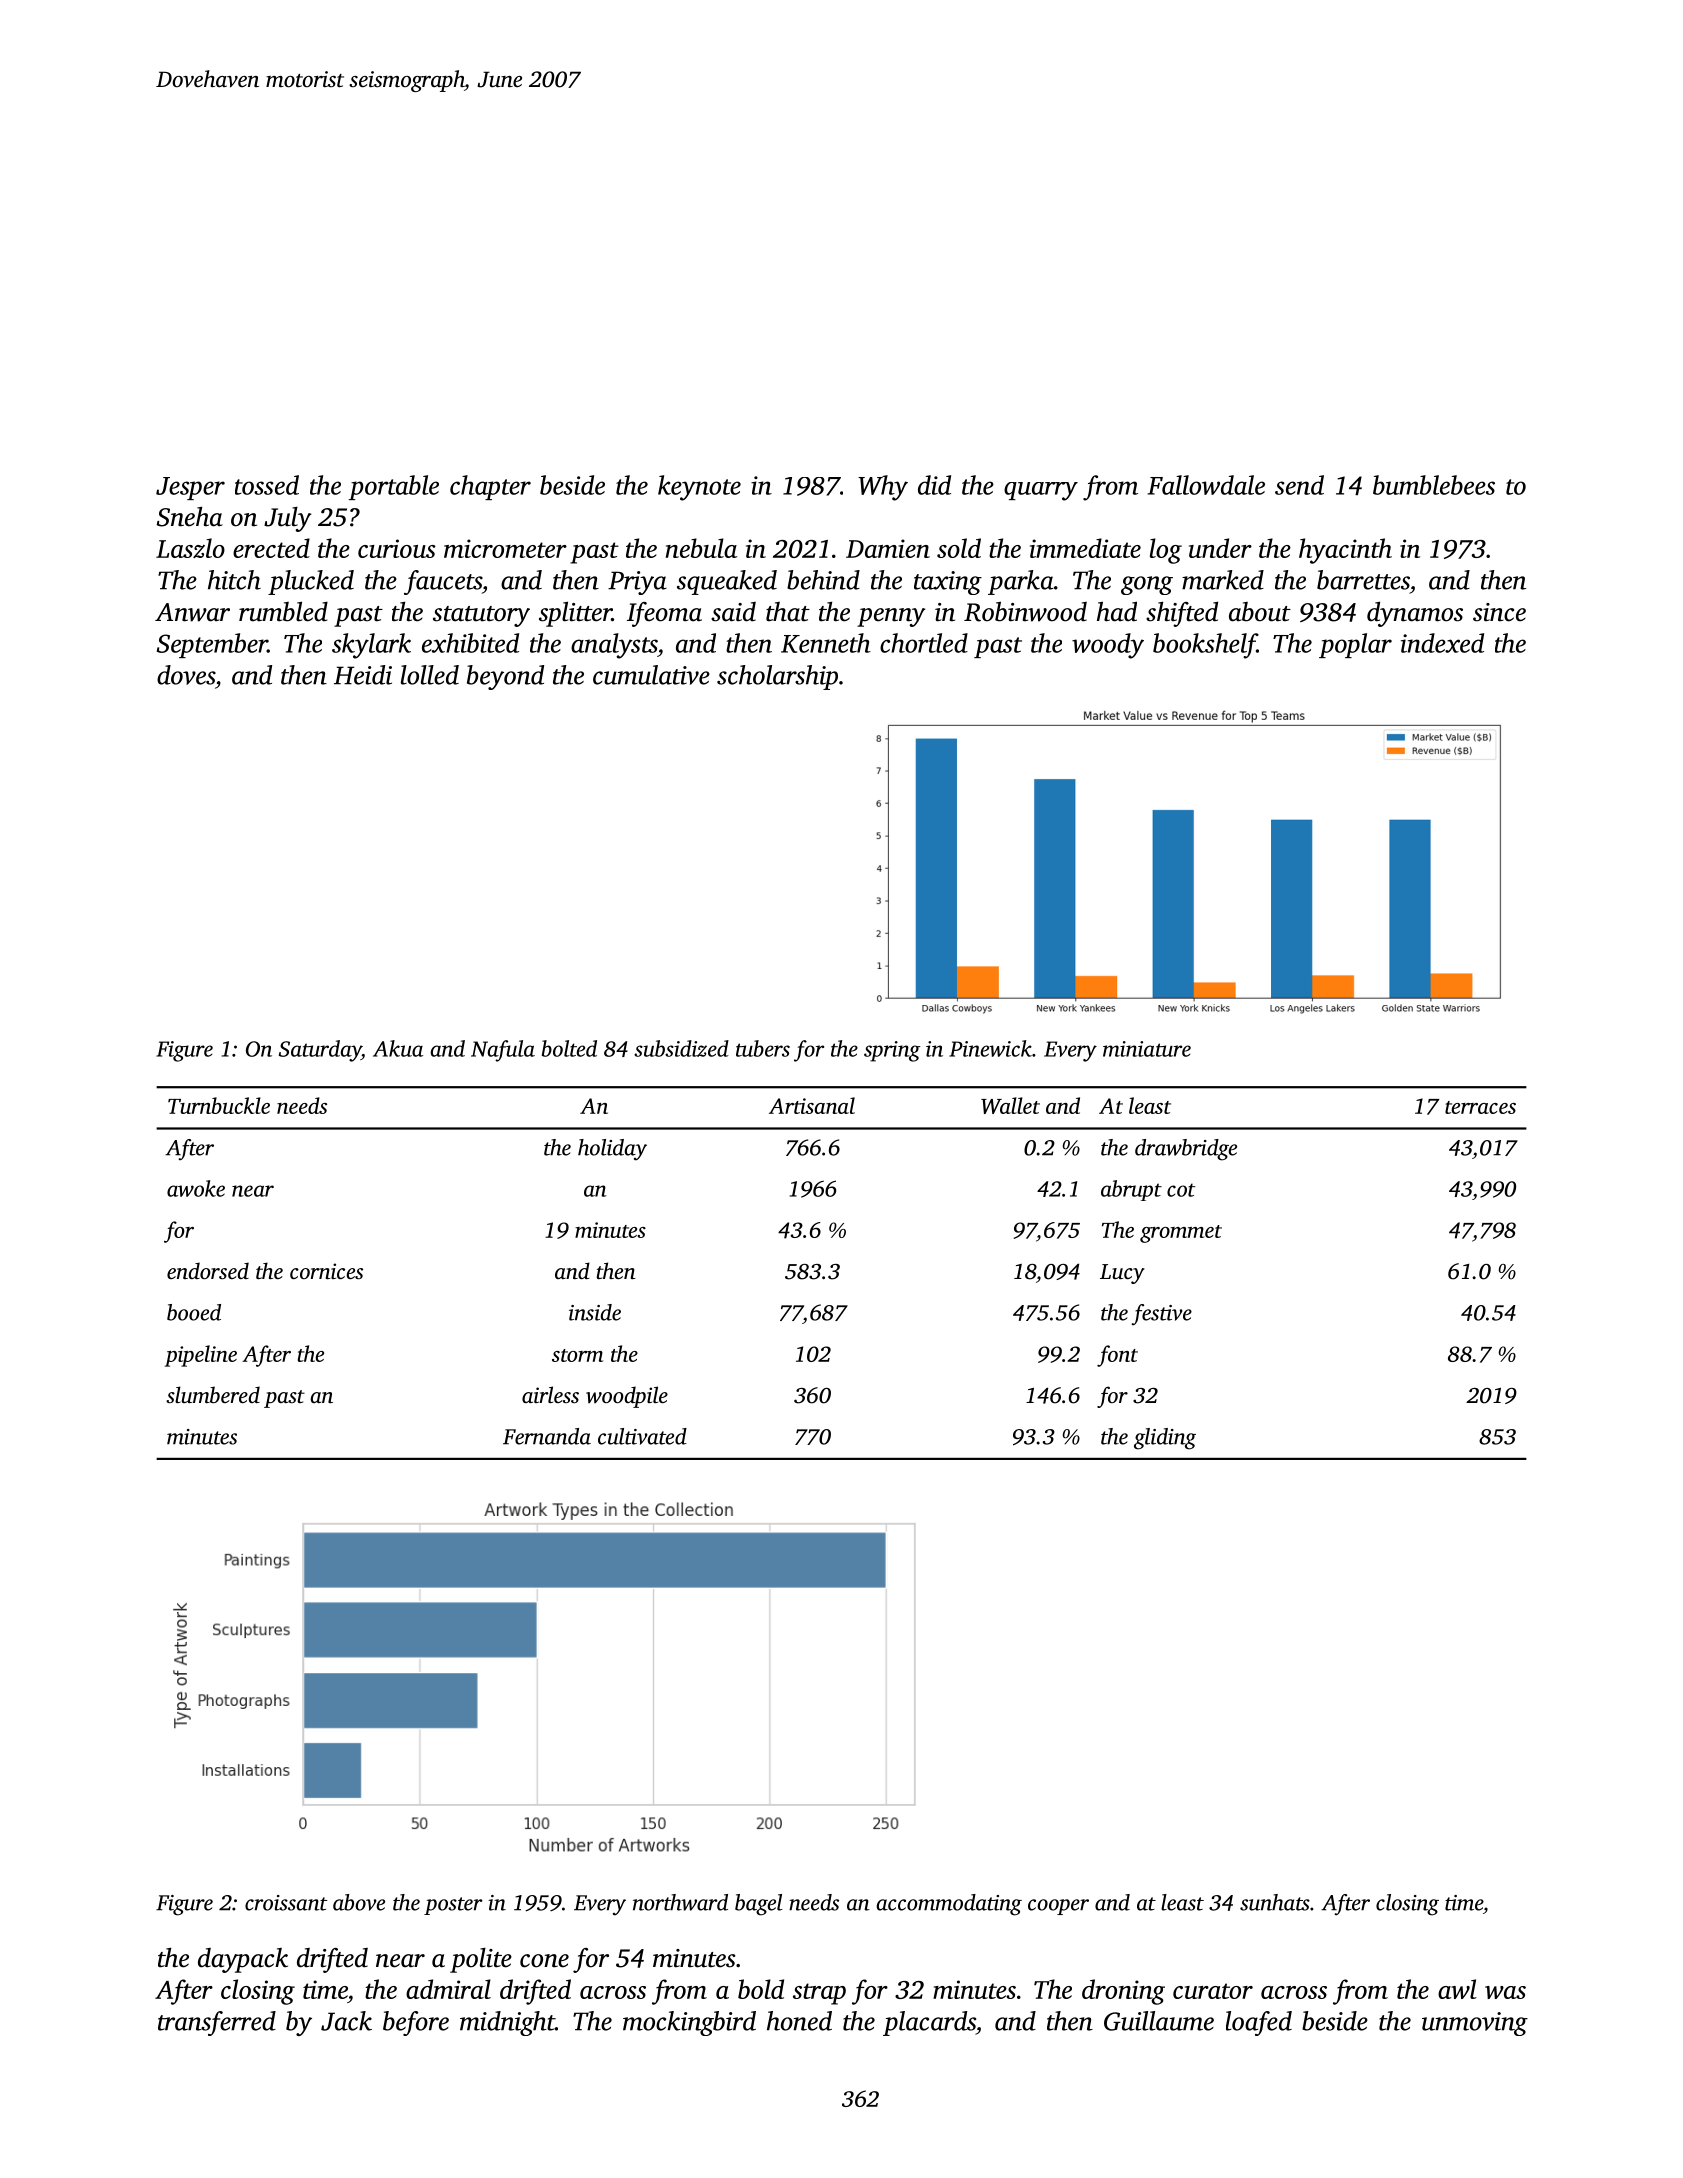 The image size is (1683, 2178). Describe the element at coordinates (595, 1312) in the screenshot. I see `inside` at that location.
